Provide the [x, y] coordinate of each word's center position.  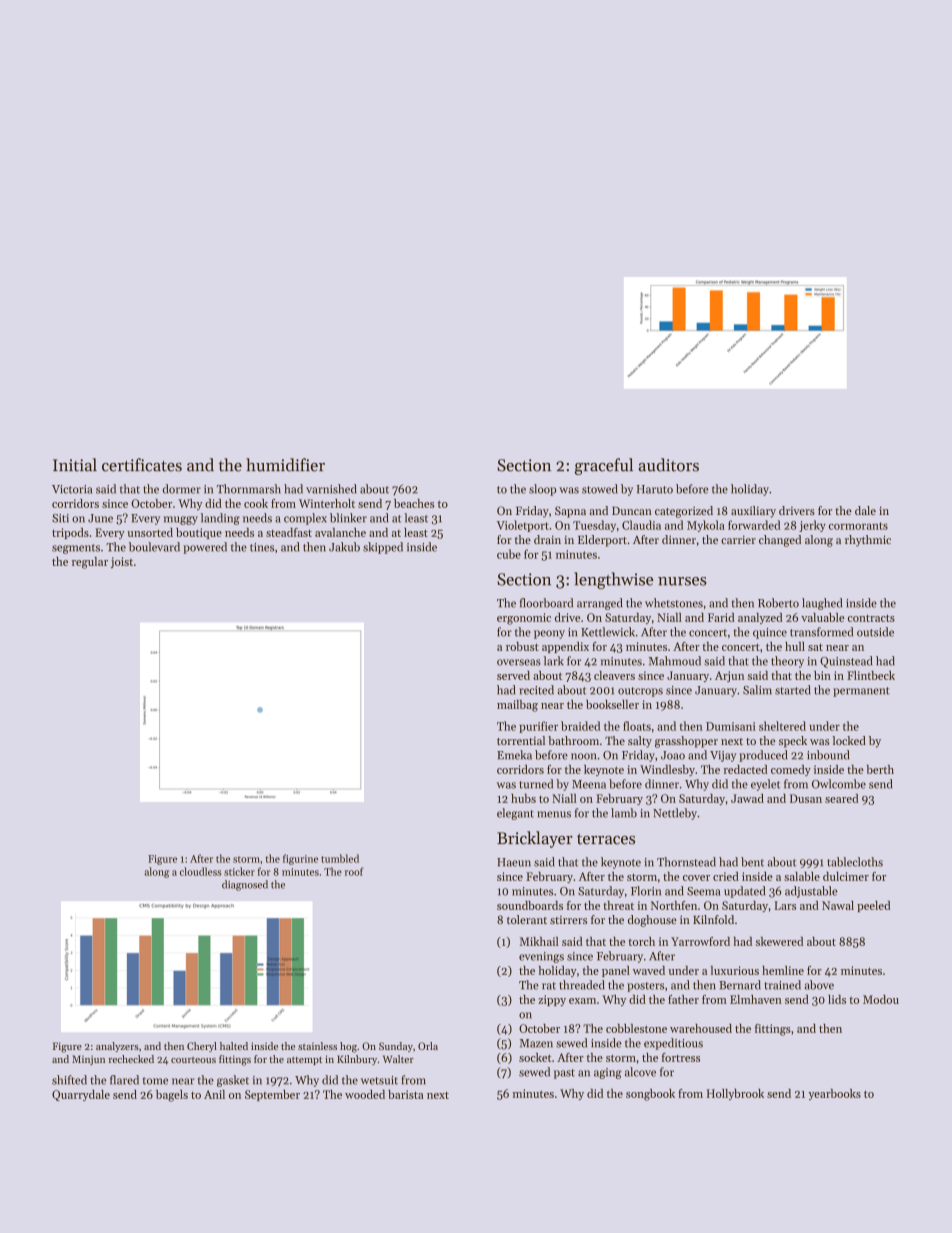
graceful [604, 466]
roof [354, 871]
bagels [172, 1096]
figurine [300, 859]
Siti [60, 518]
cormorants [858, 526]
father [683, 999]
